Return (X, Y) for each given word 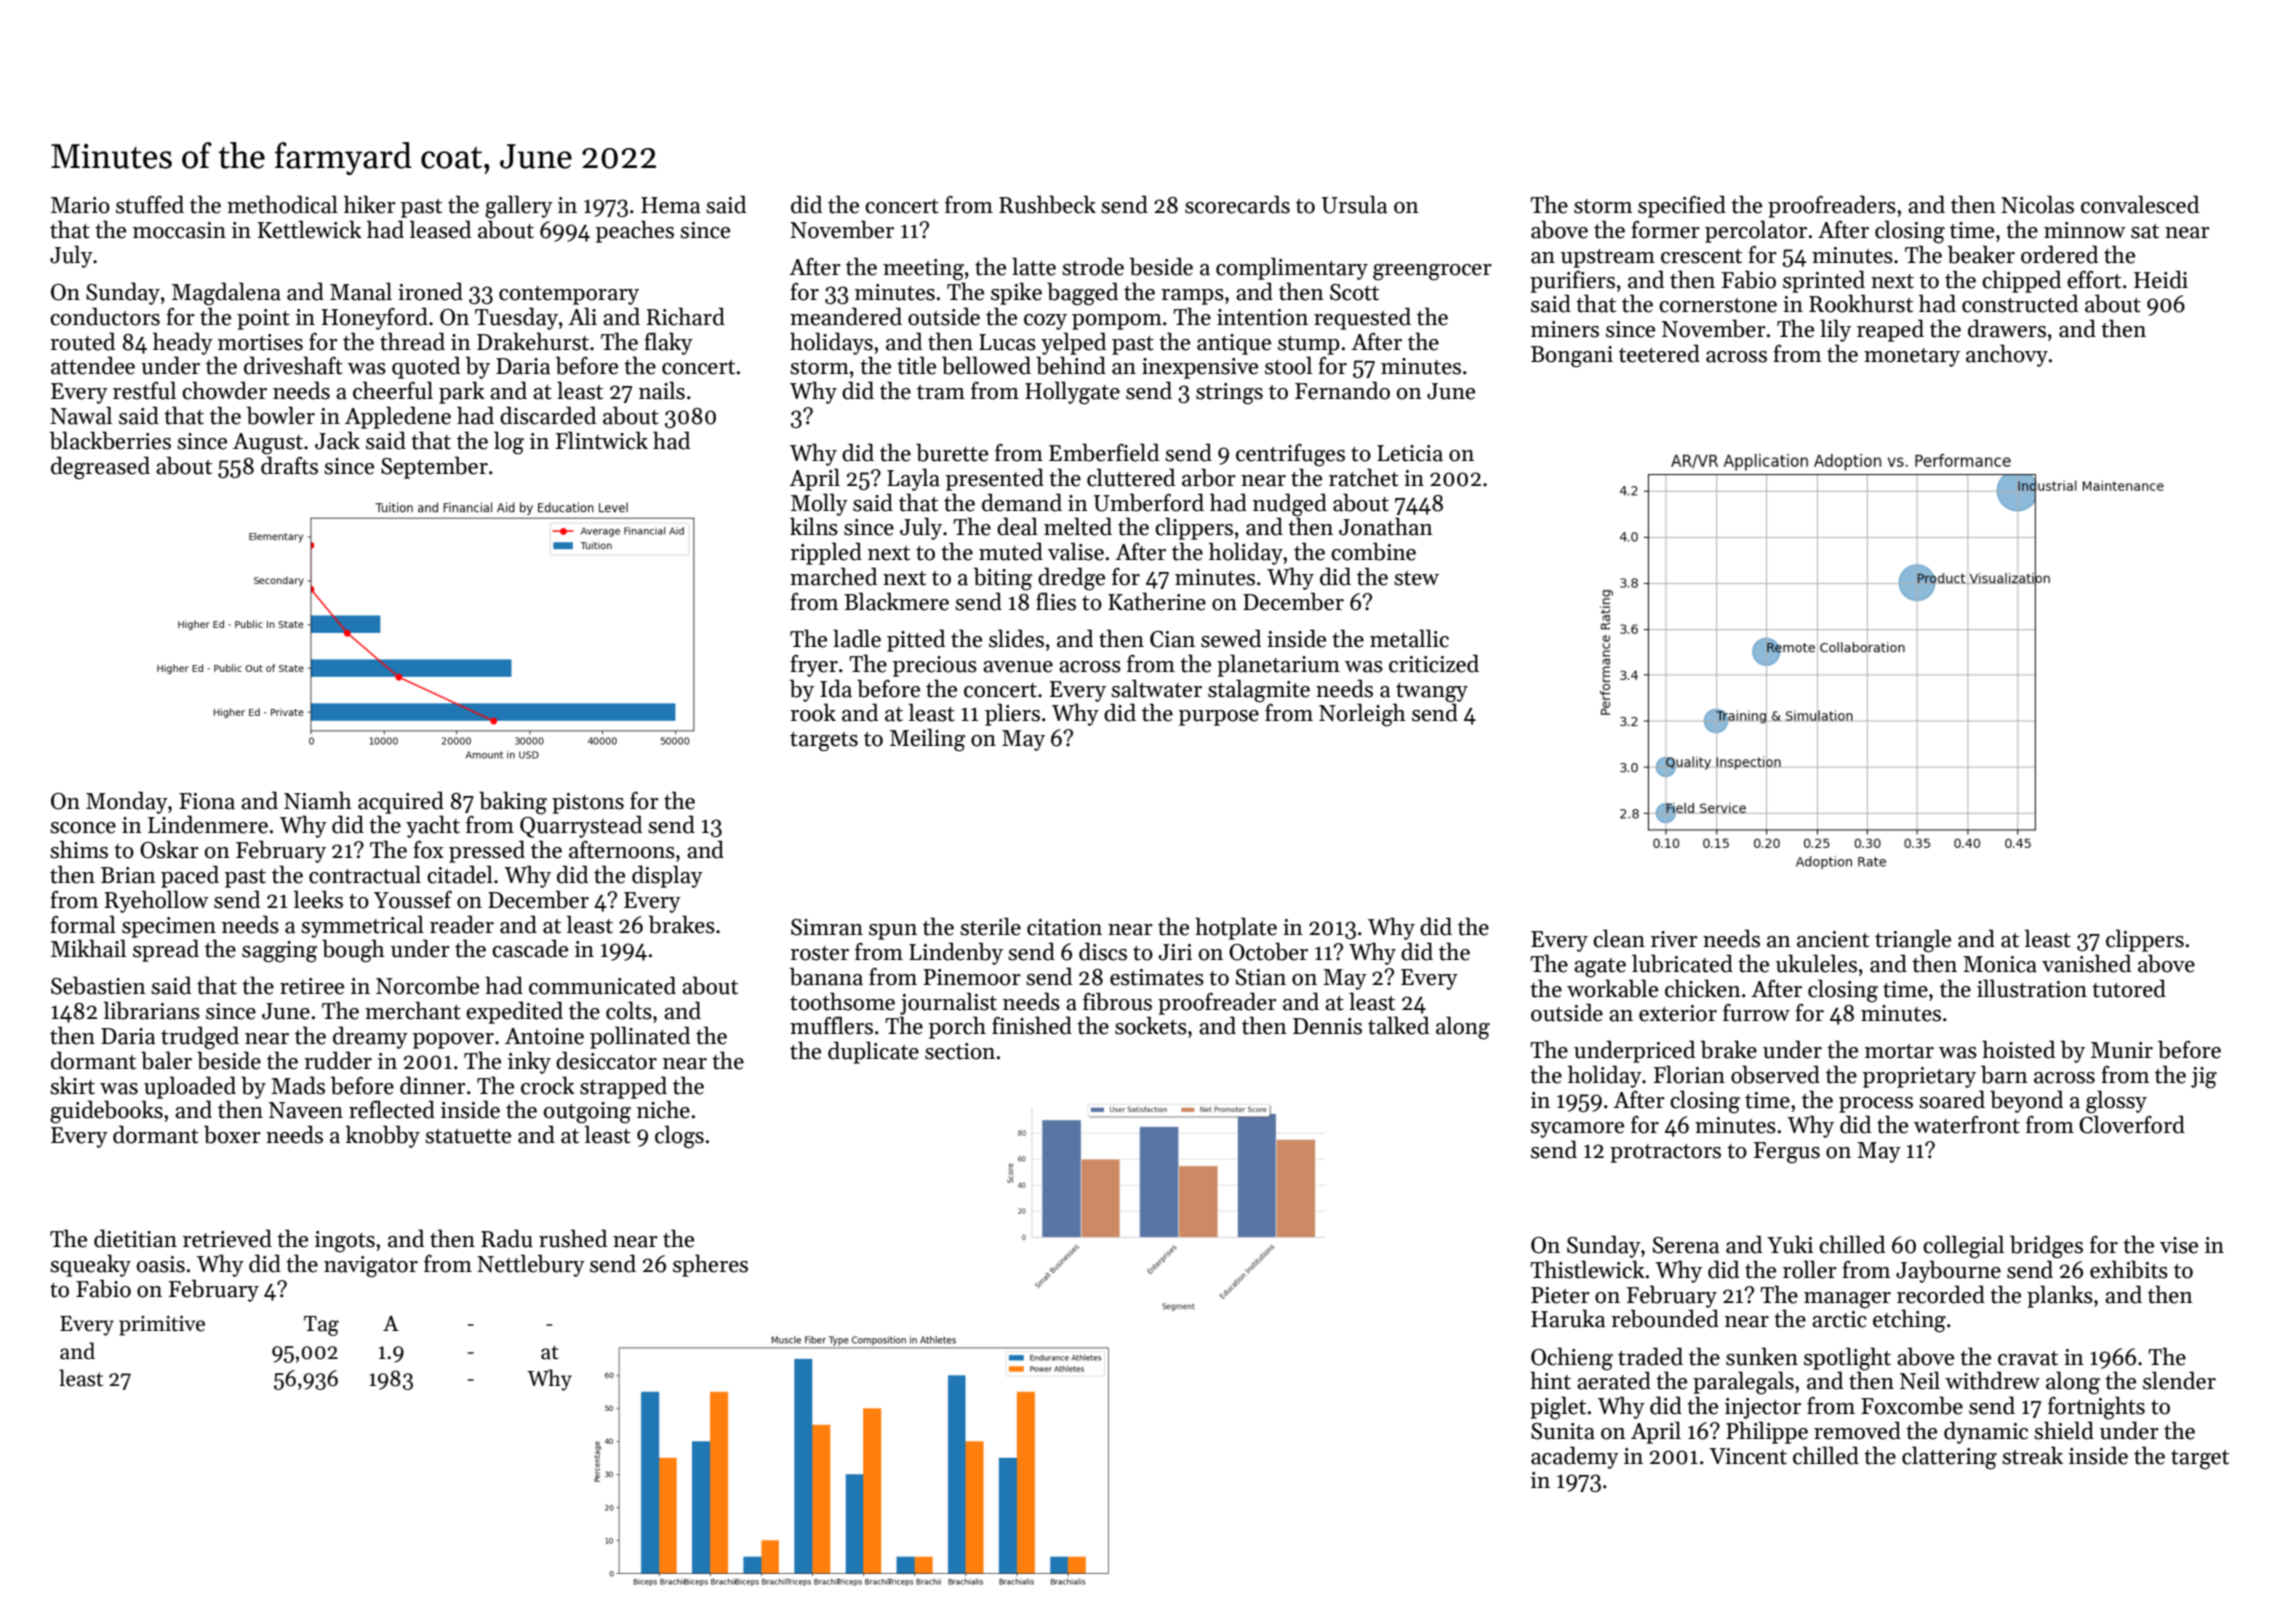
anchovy (2007, 355)
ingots (345, 1242)
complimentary (1292, 268)
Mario (80, 205)
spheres (710, 1265)
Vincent (1748, 1456)
